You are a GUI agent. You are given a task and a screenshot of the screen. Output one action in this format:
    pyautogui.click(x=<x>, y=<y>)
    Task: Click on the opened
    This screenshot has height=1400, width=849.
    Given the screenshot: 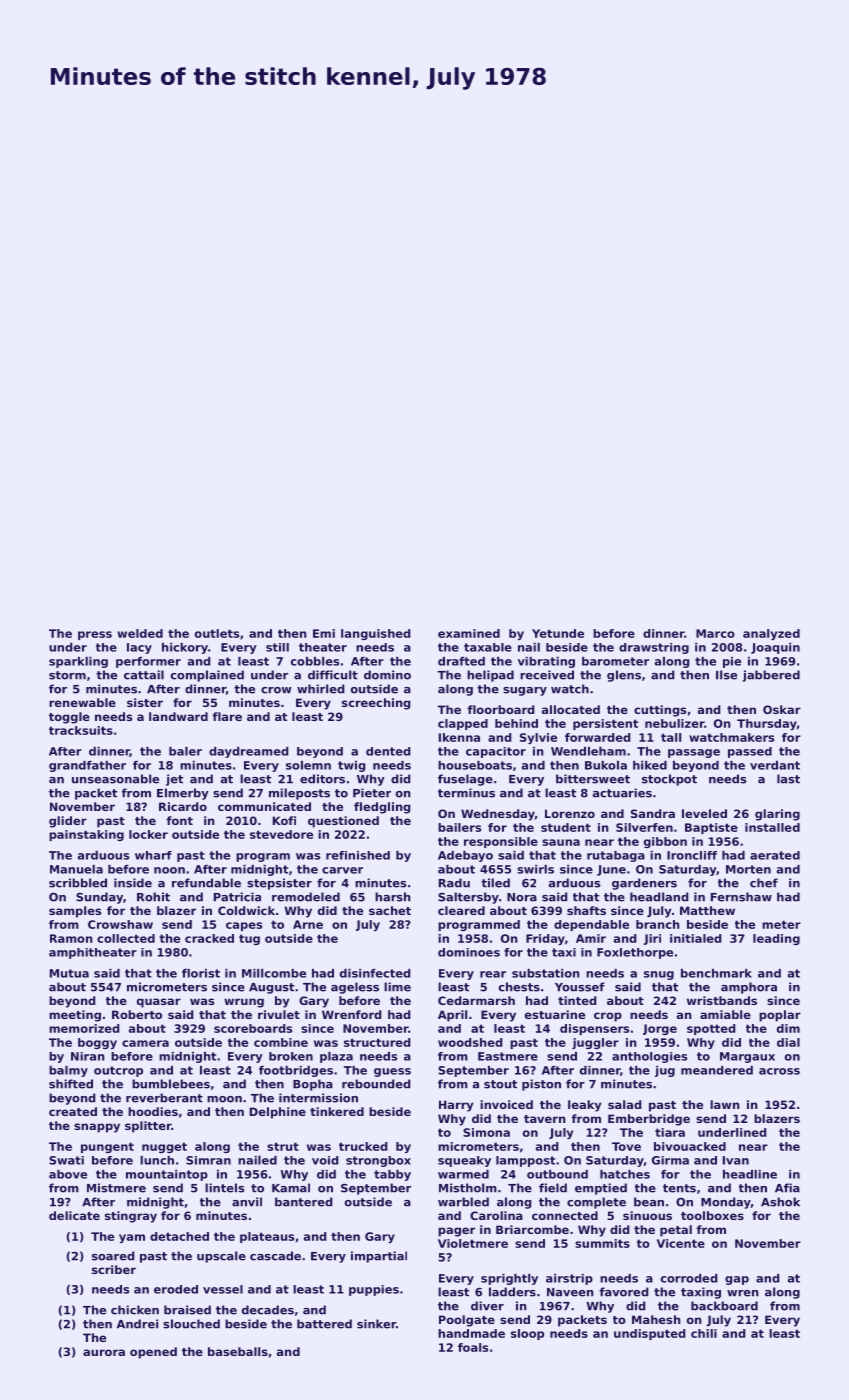 What is the action you would take?
    pyautogui.click(x=153, y=1353)
